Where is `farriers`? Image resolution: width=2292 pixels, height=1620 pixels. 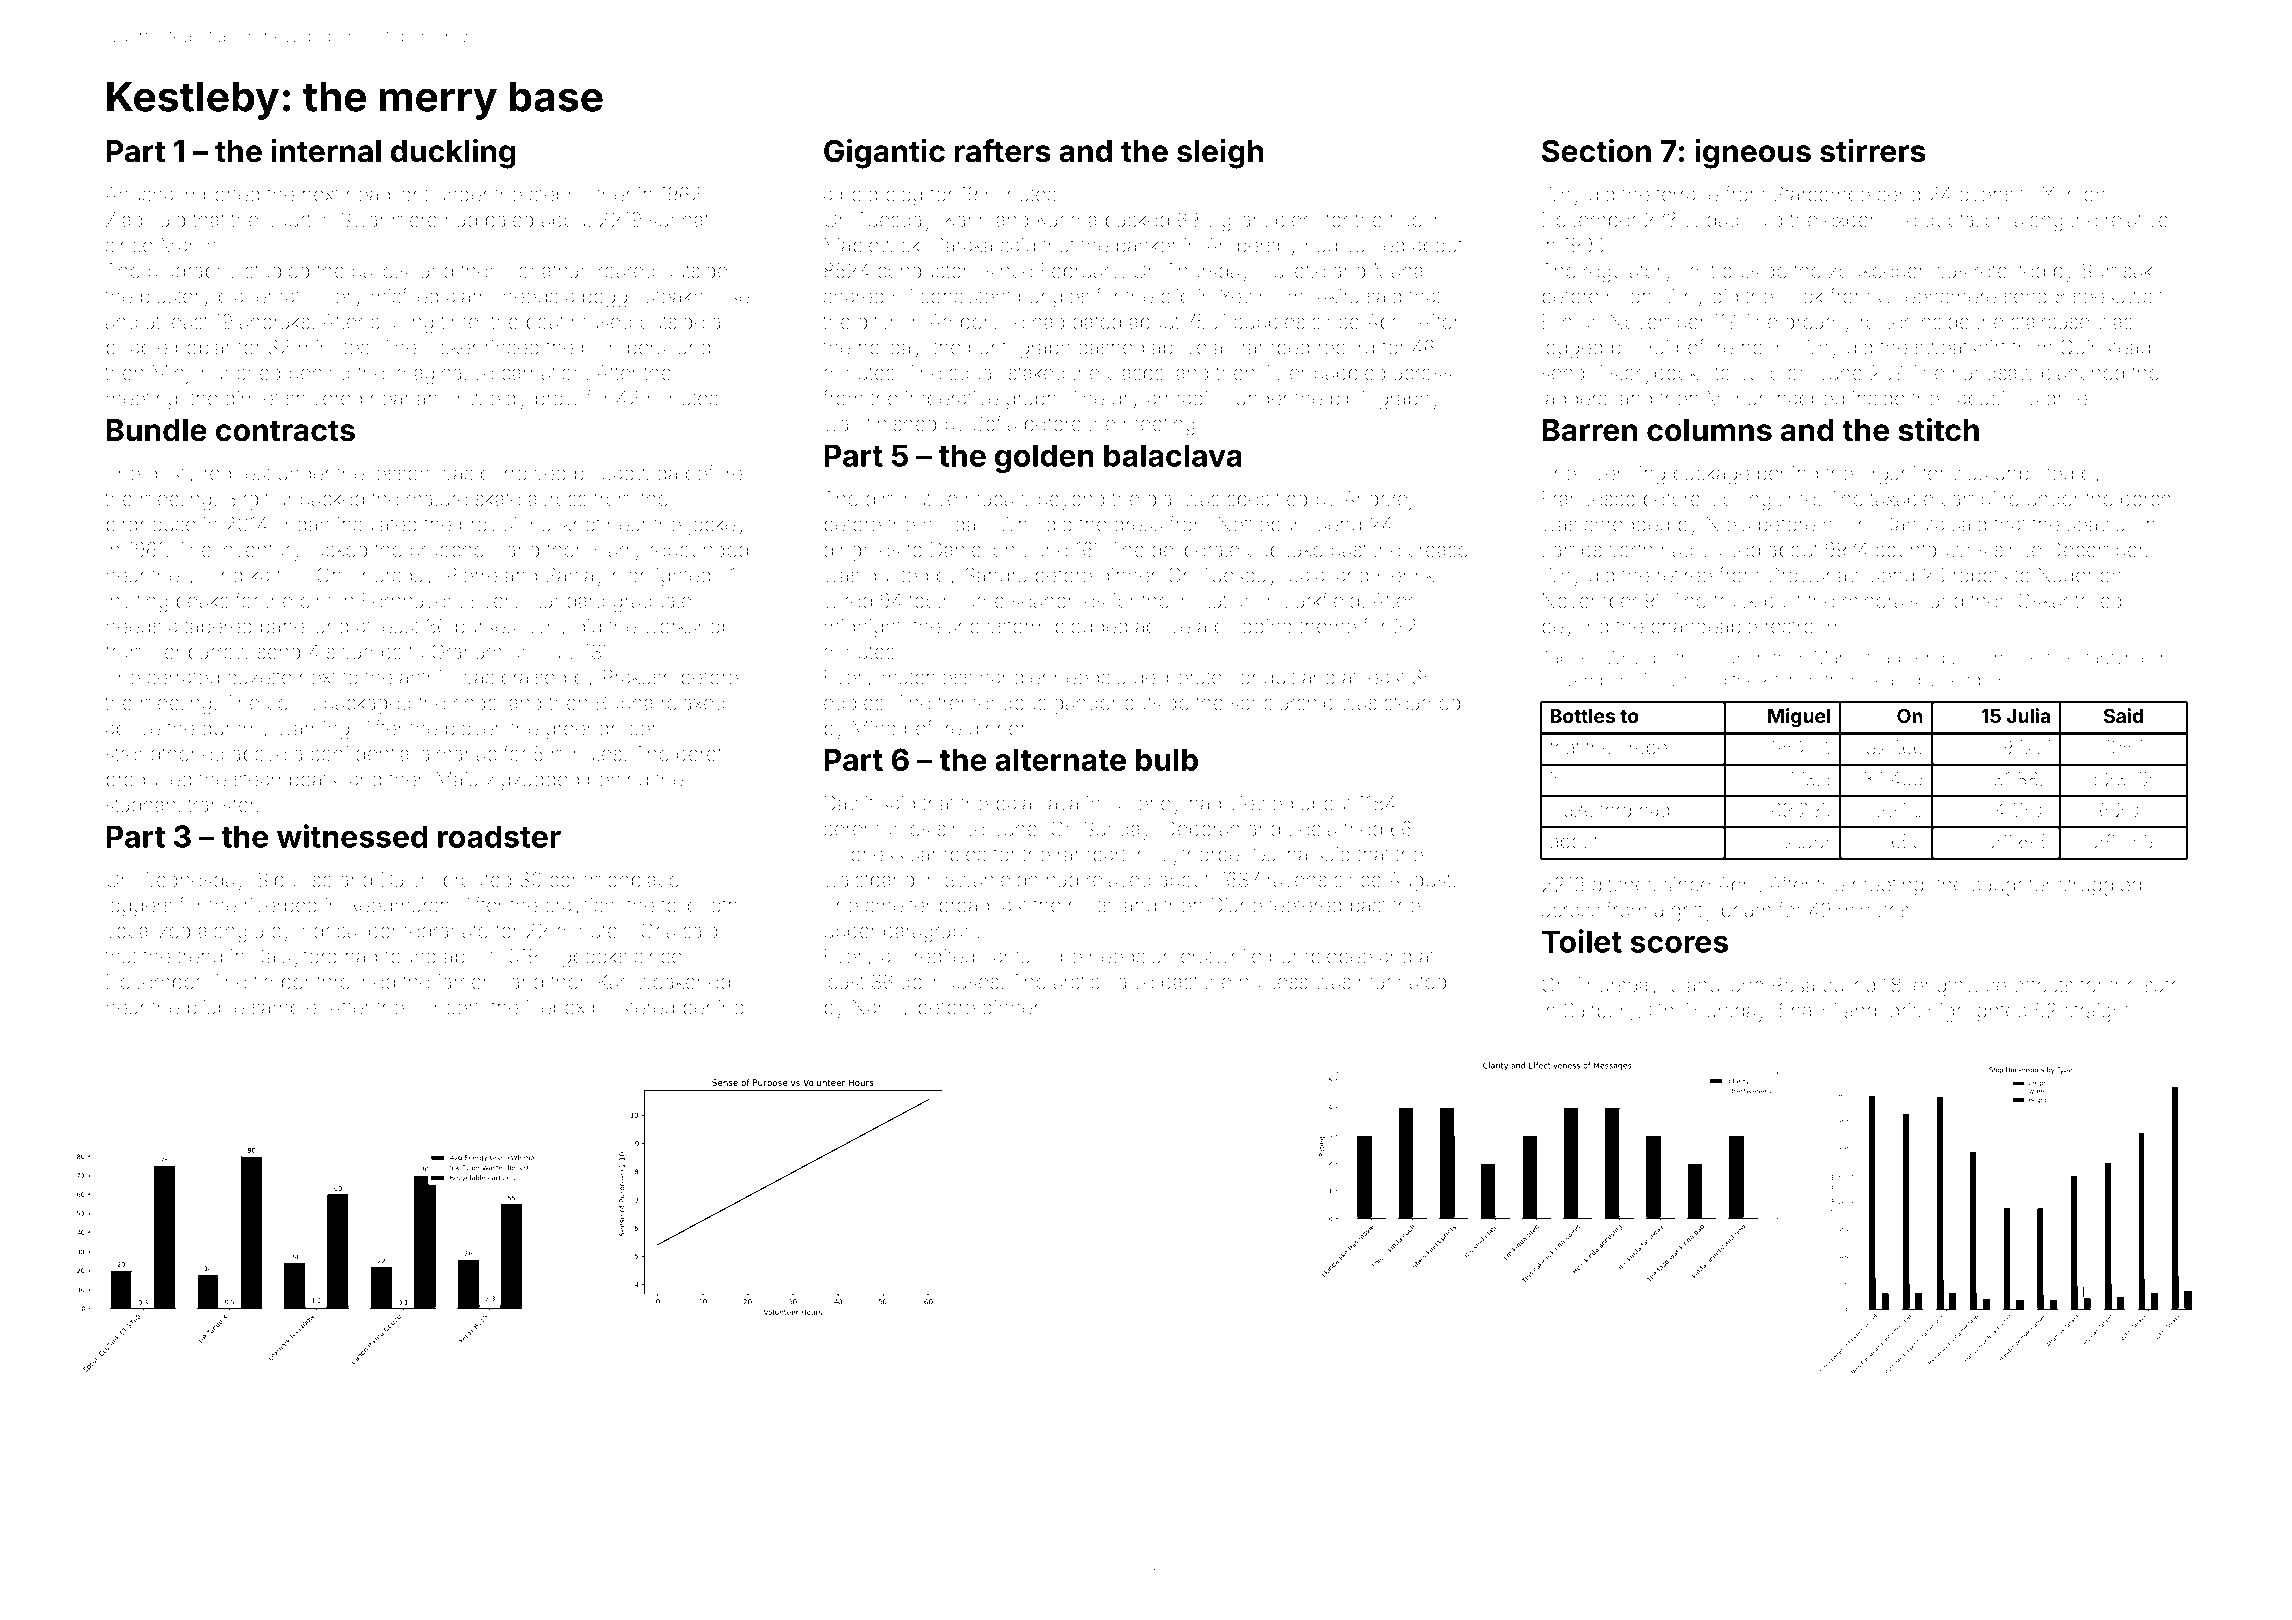
farriers is located at coordinates (467, 981).
